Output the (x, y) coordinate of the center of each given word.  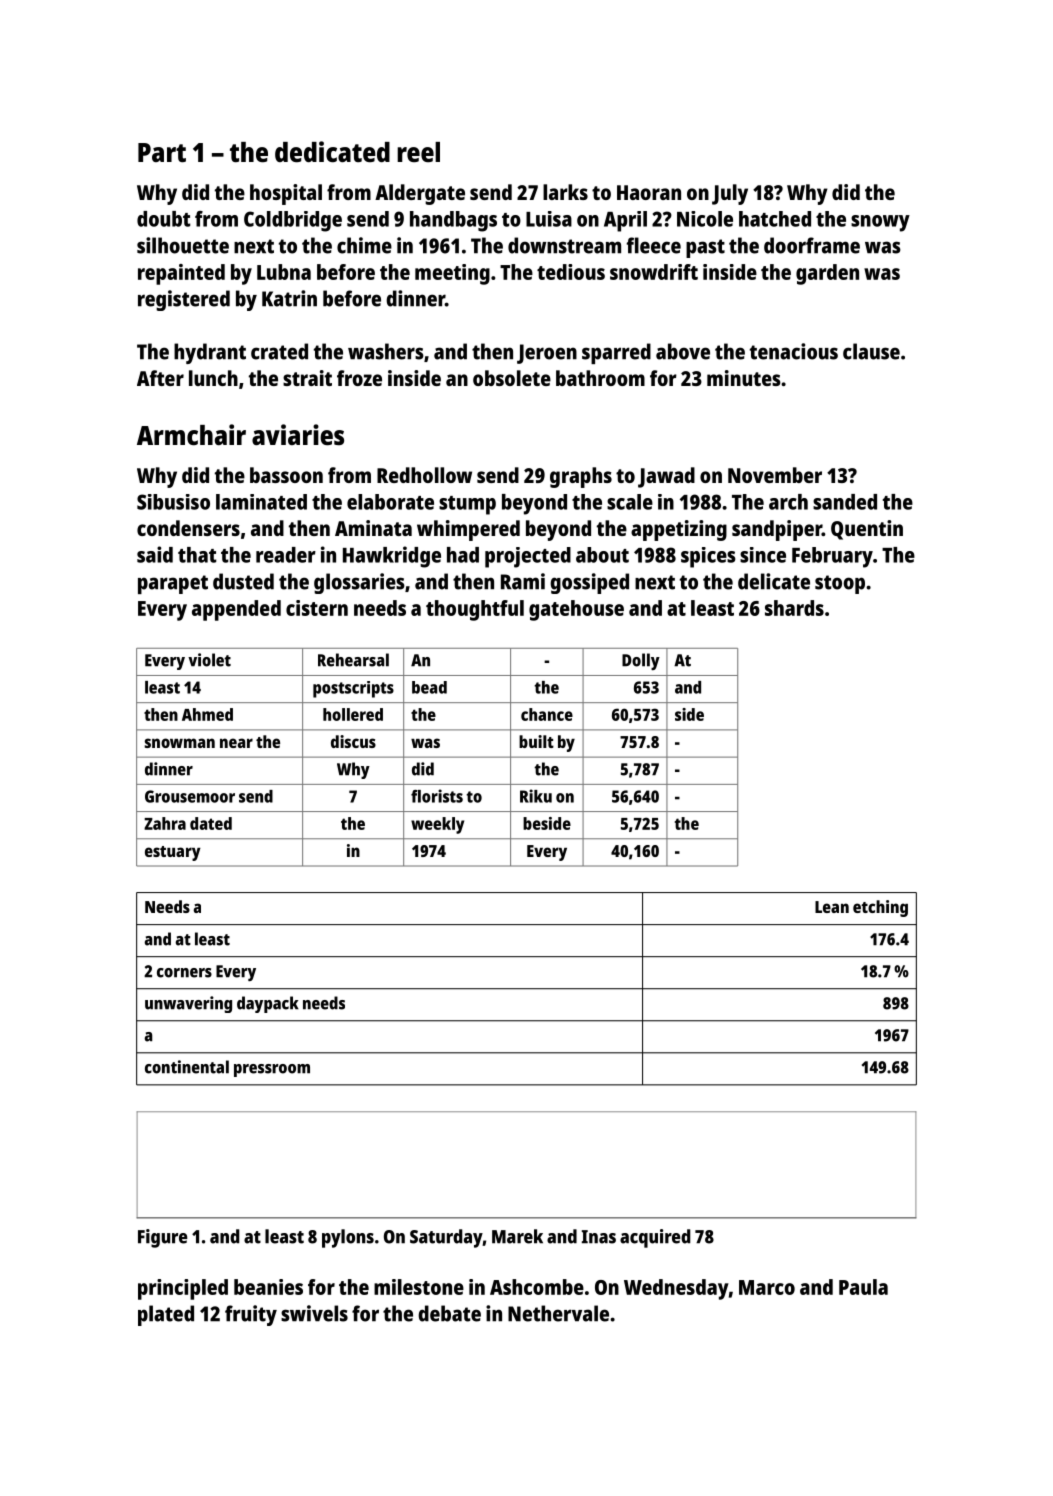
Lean (832, 907)
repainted (181, 274)
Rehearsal (353, 660)
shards (794, 608)
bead (429, 687)
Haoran (649, 192)
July (730, 194)
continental (187, 1067)
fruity (251, 1315)
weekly (437, 825)
